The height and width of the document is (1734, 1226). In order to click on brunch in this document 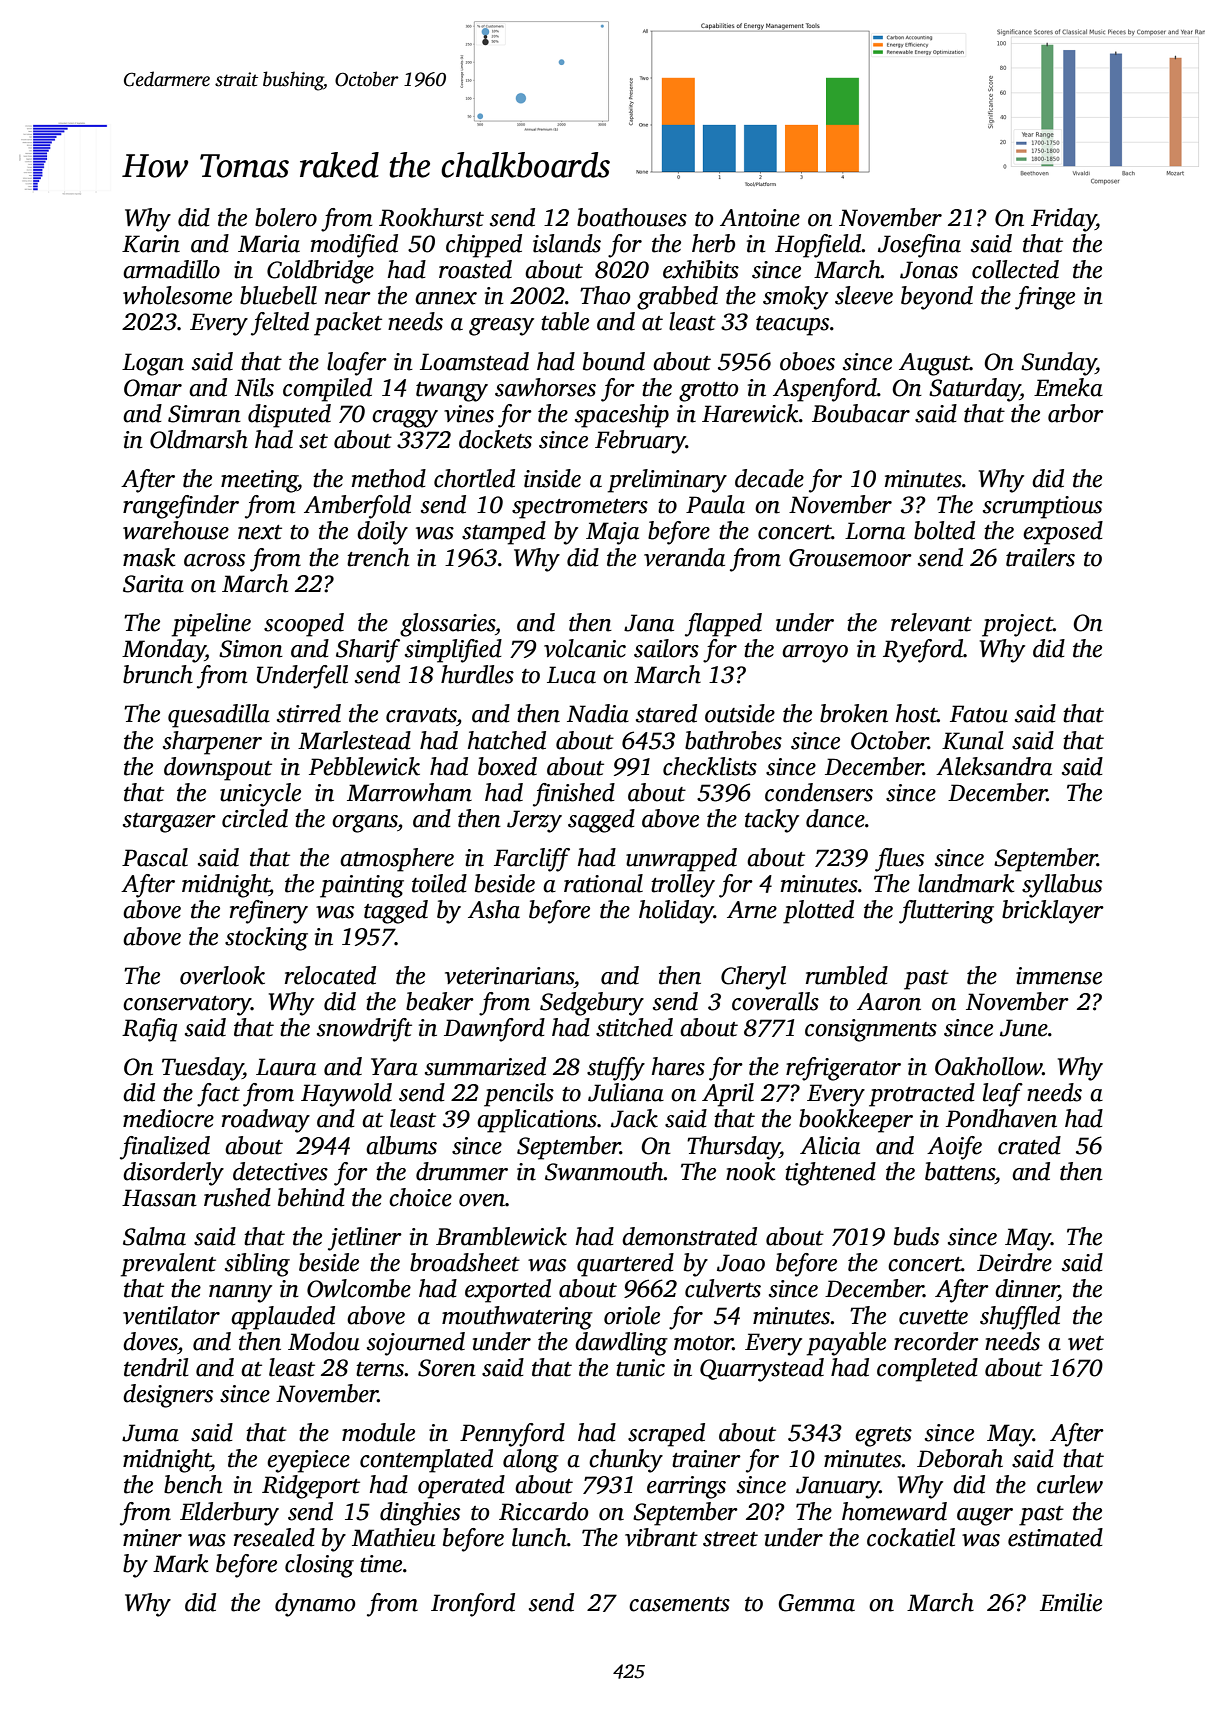, I will do `click(158, 674)`.
